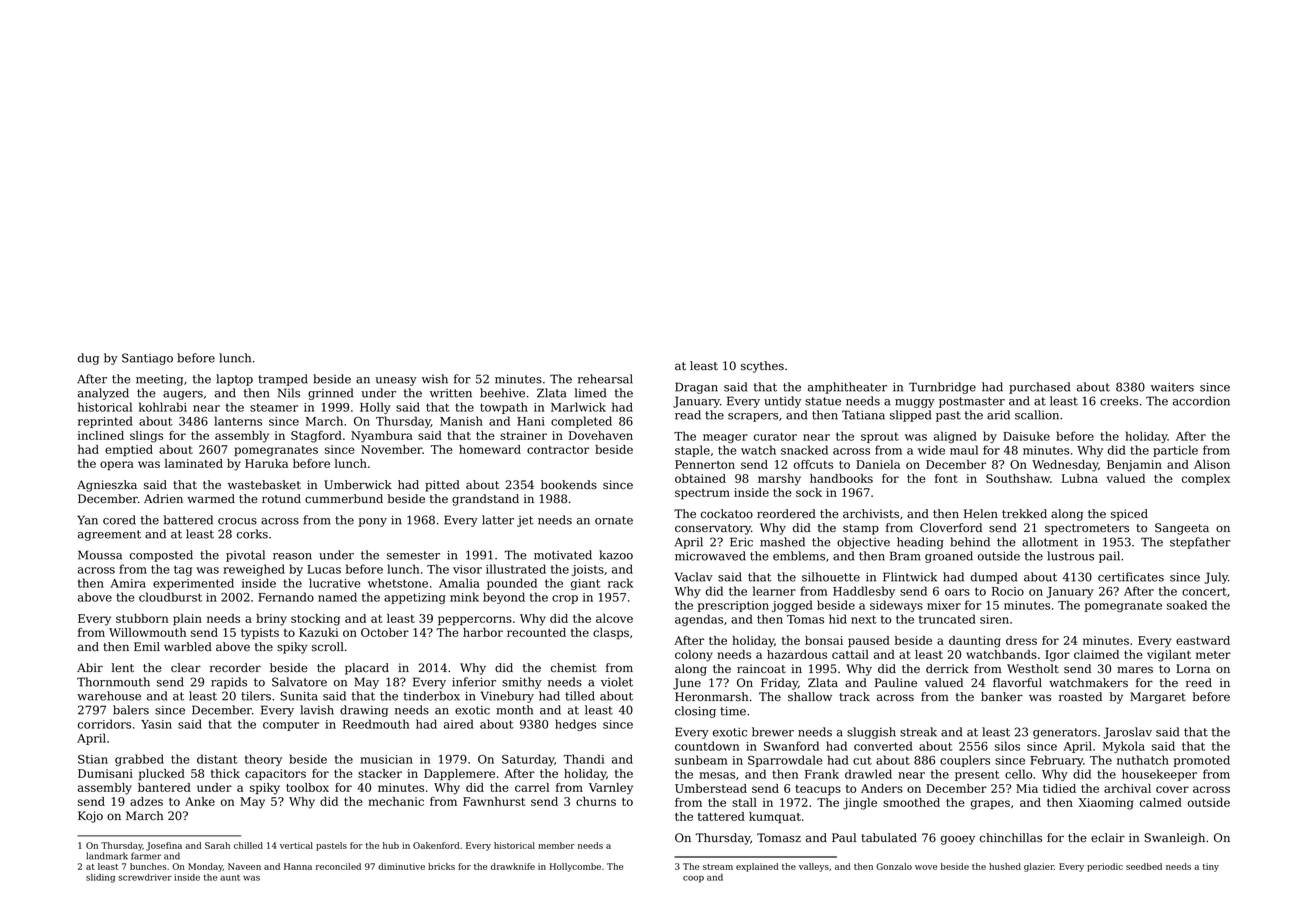  I want to click on wish, so click(435, 379).
